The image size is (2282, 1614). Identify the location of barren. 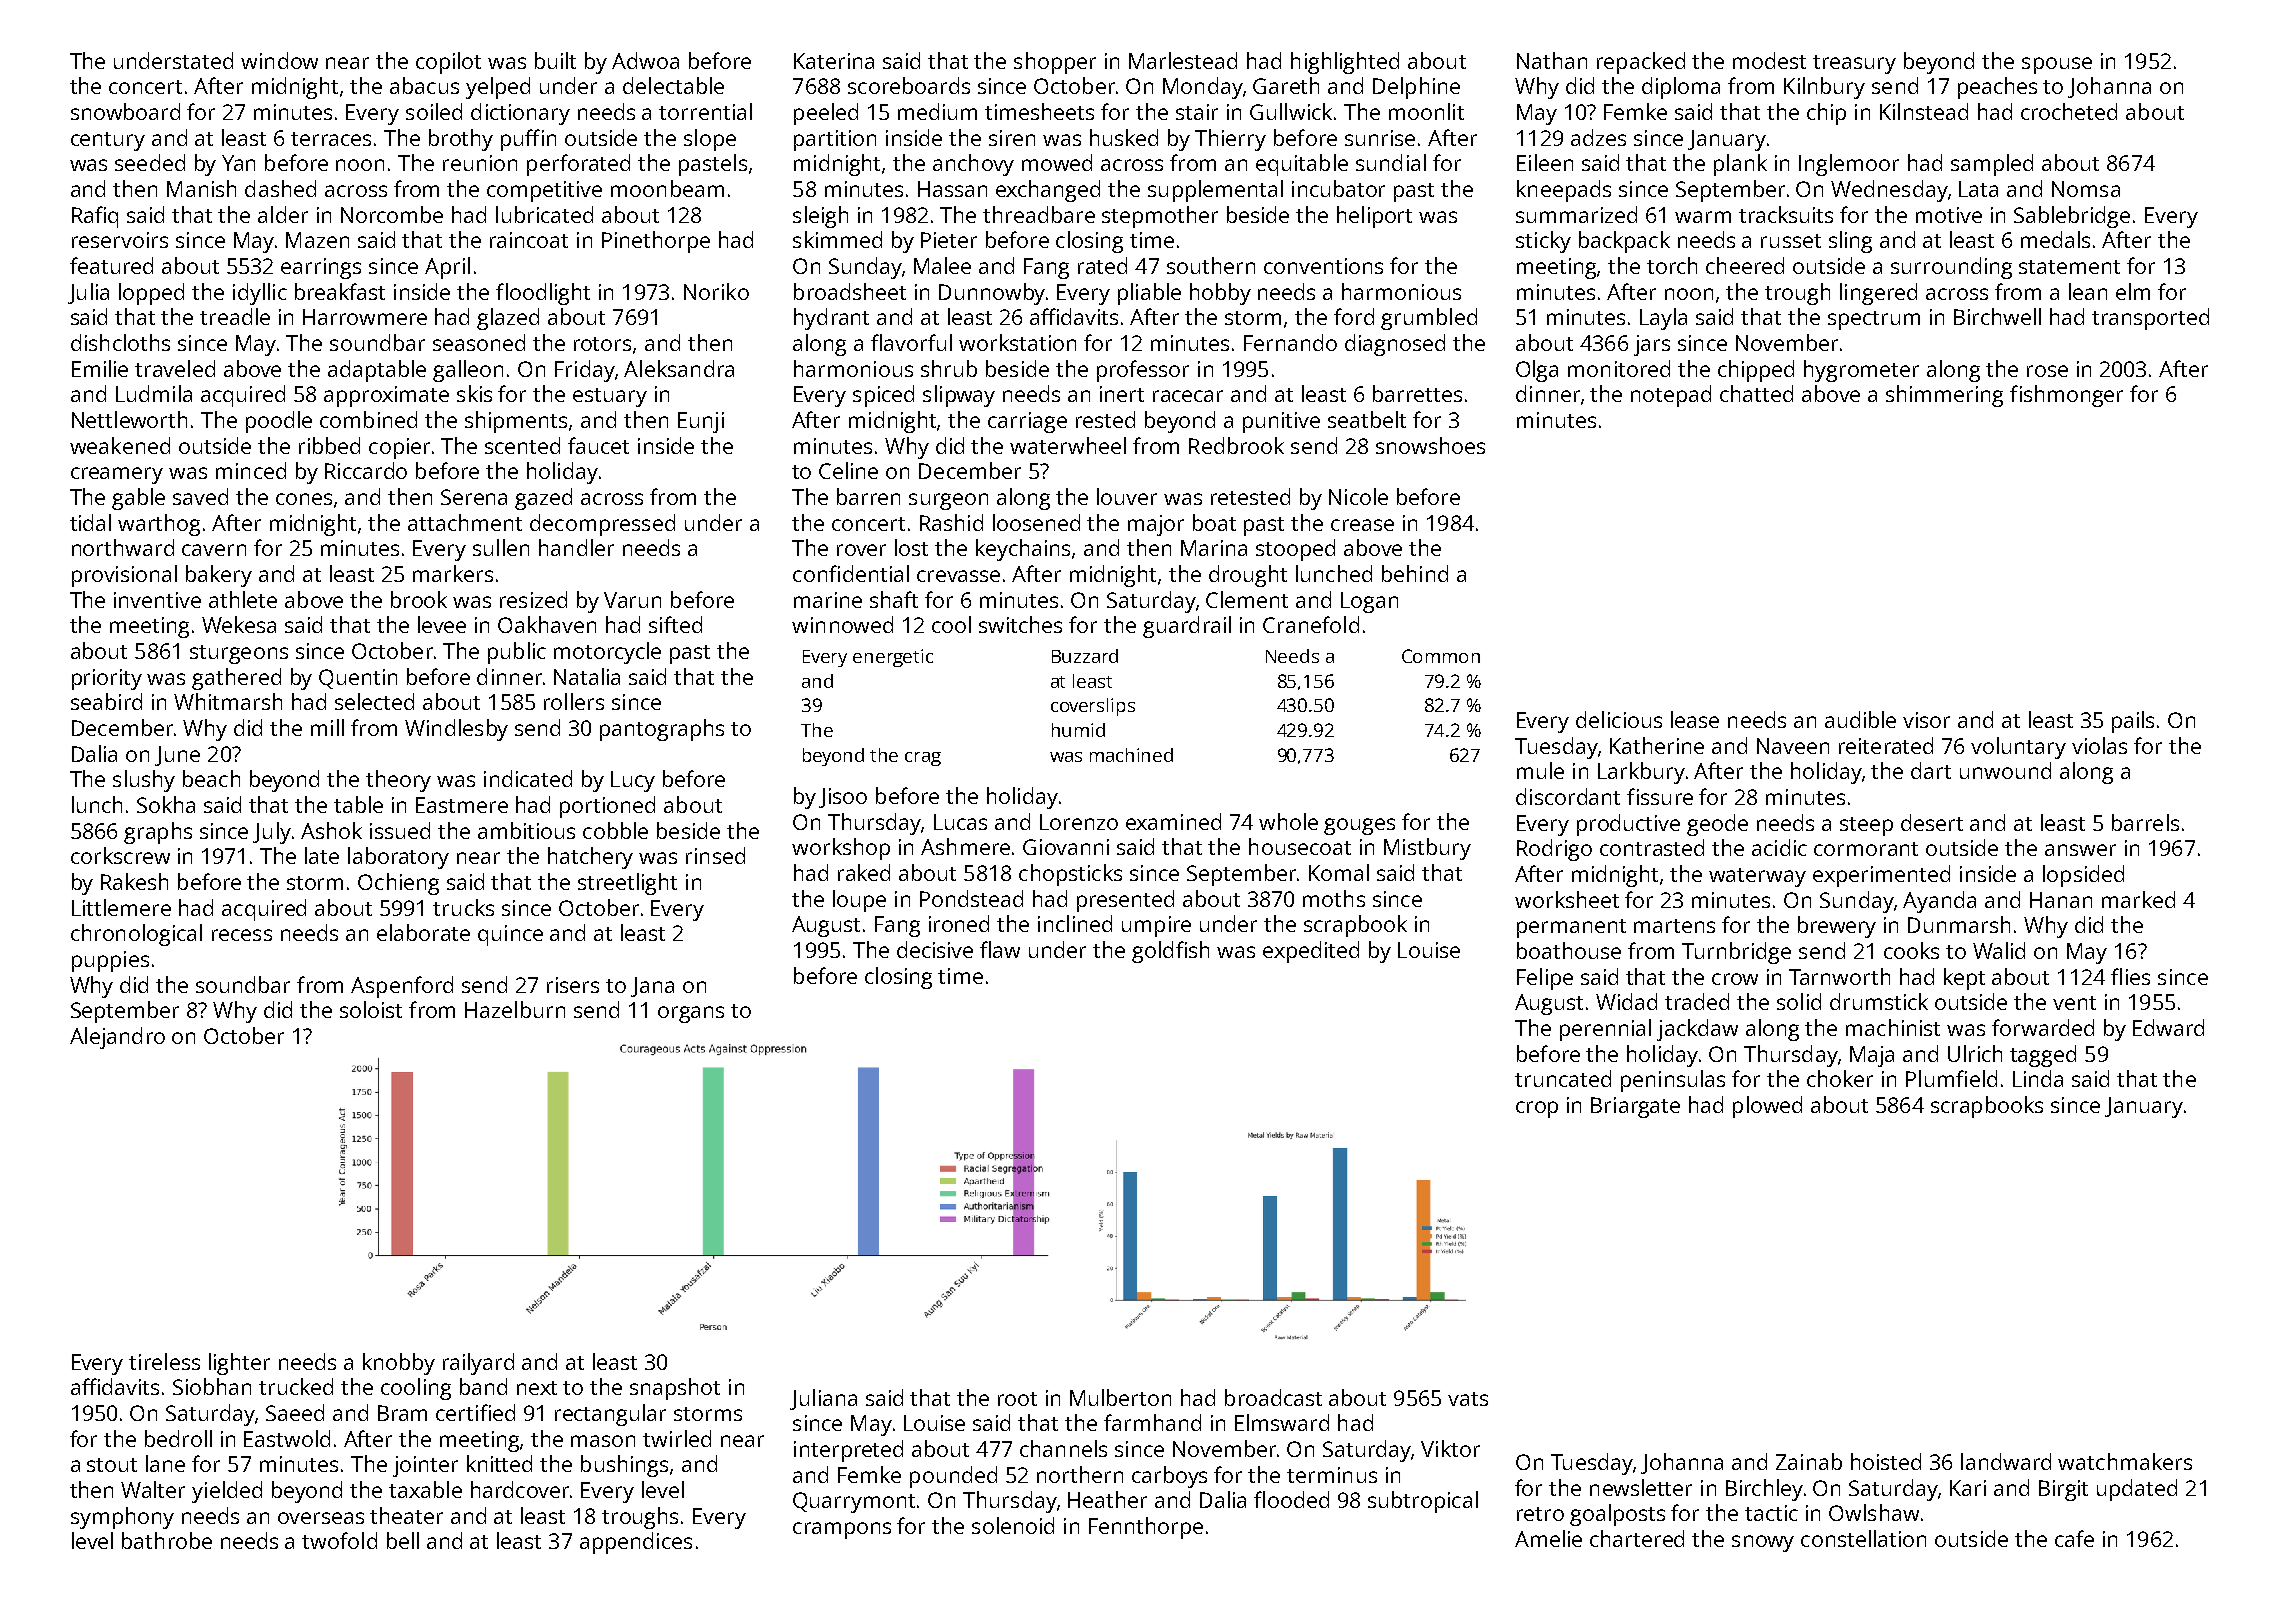
(868, 496).
